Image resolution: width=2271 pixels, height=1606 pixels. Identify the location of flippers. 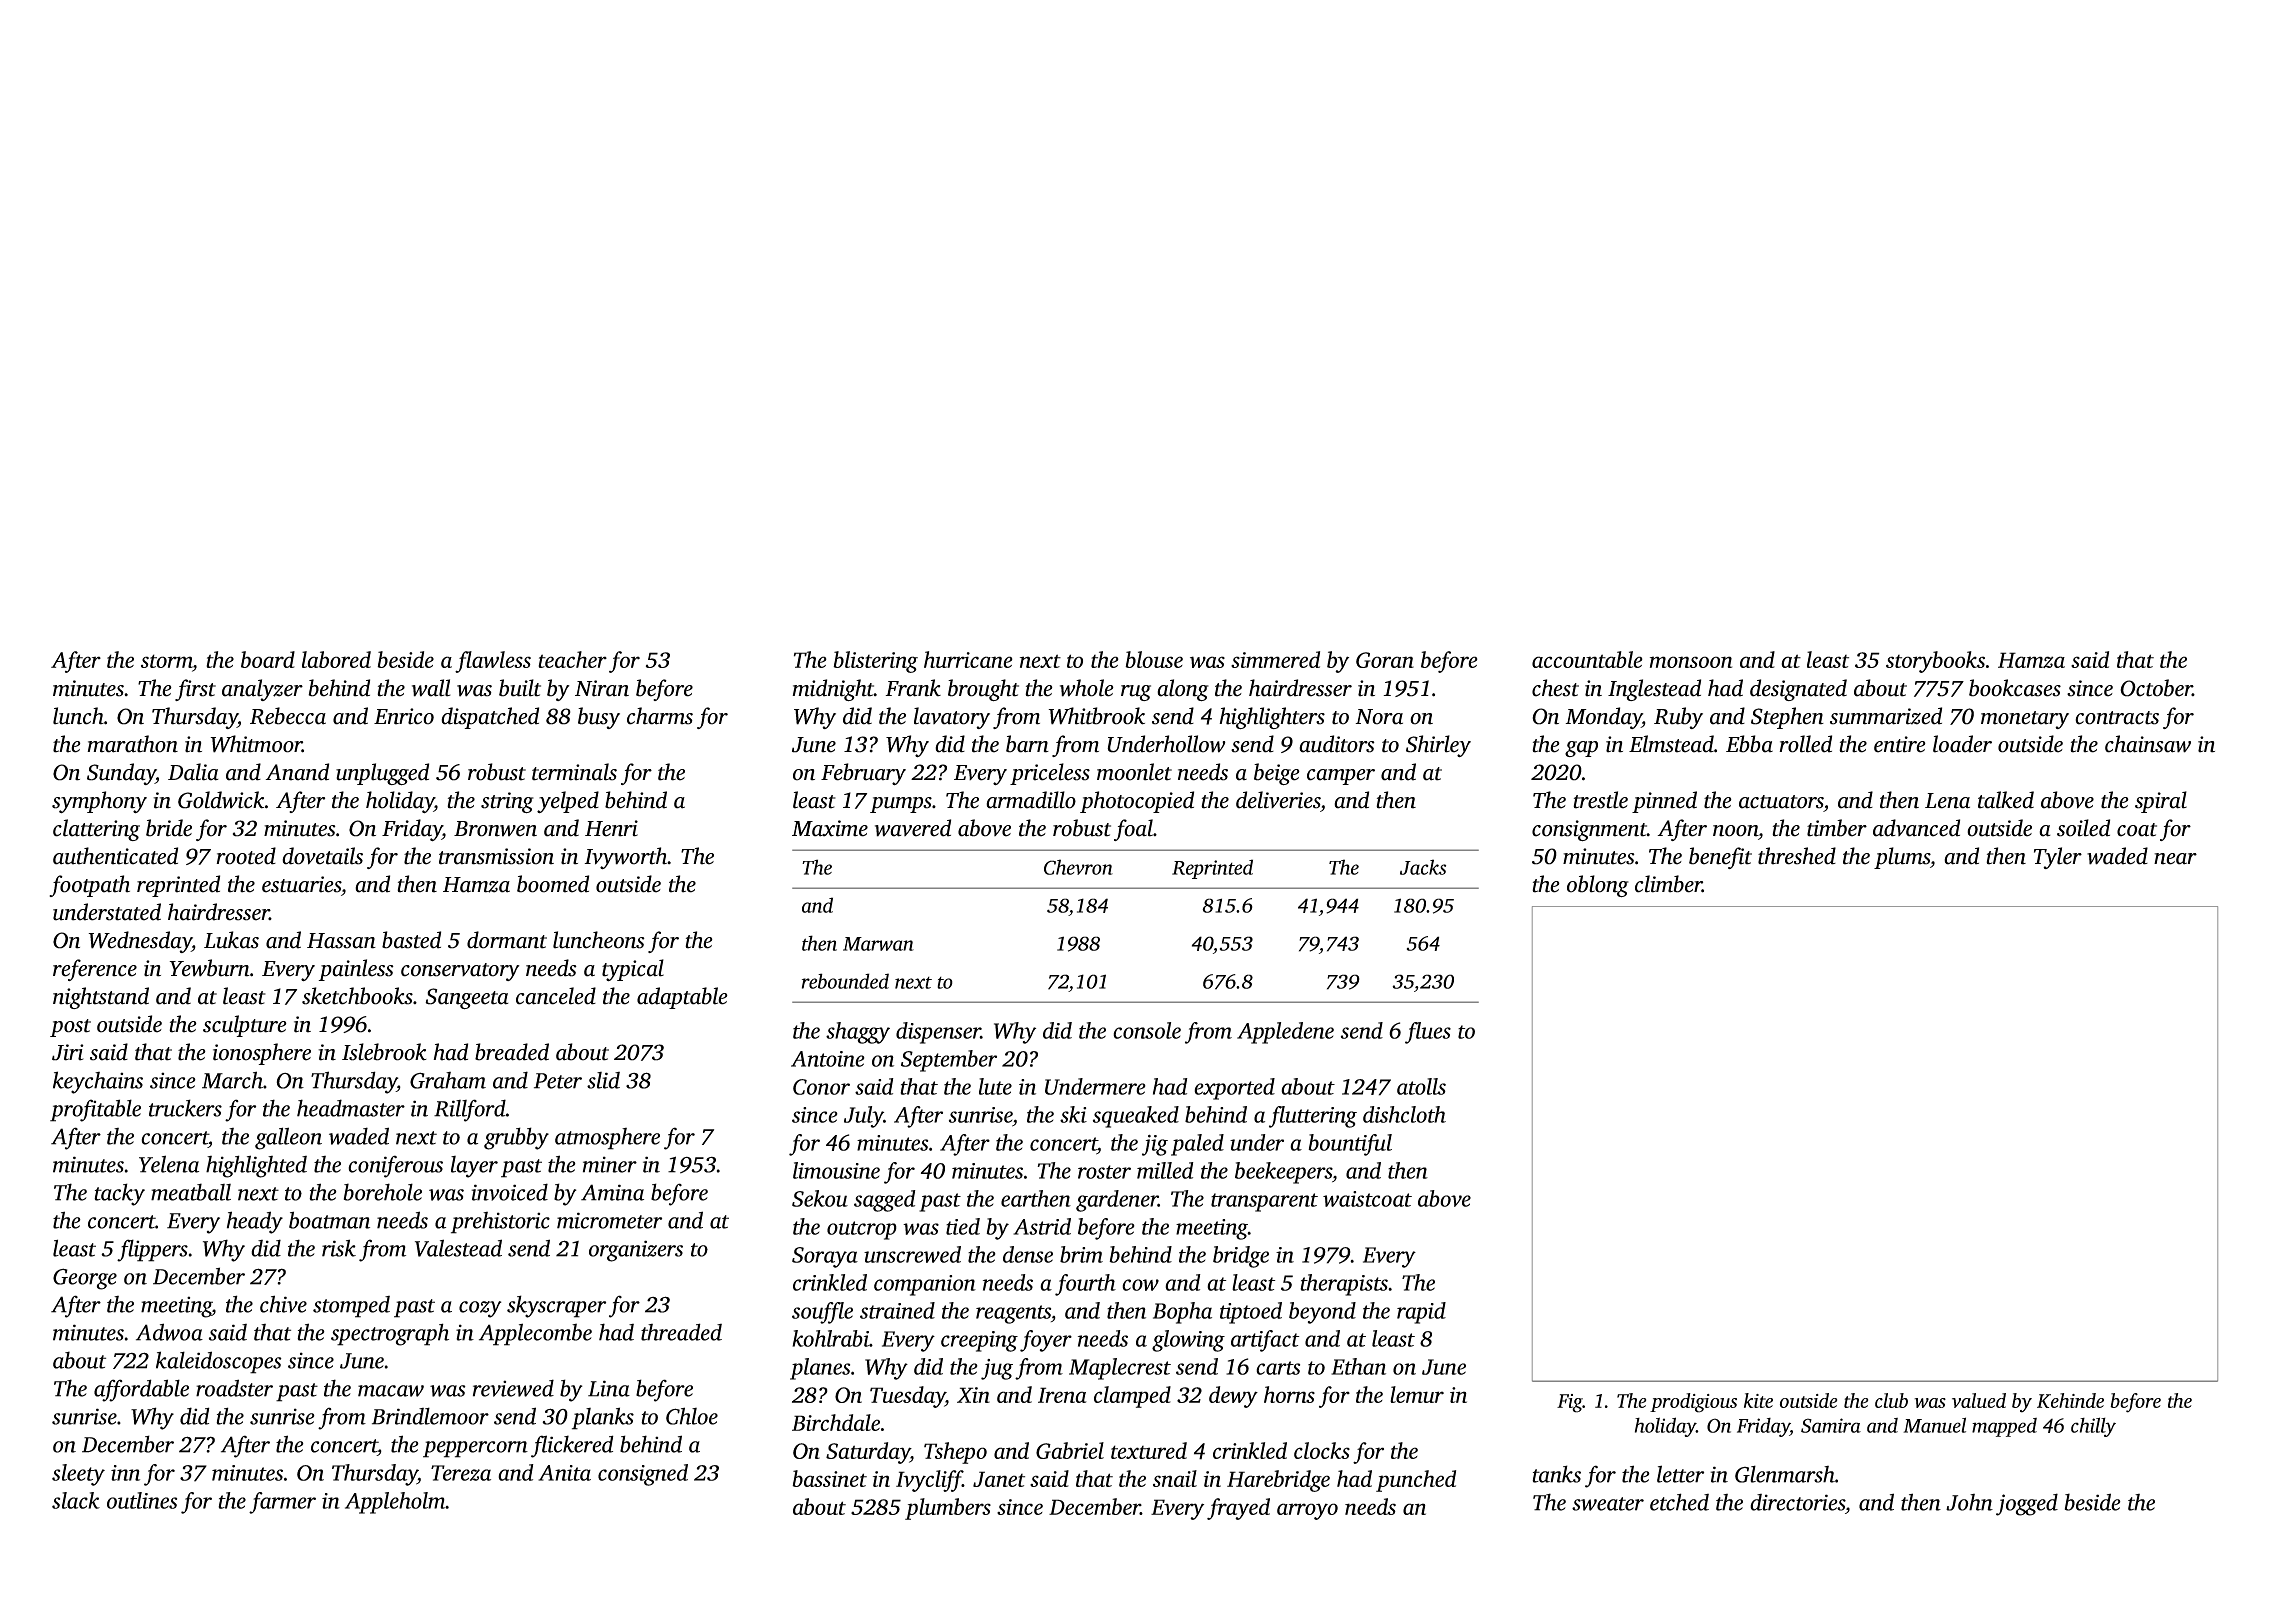
(152, 1250).
